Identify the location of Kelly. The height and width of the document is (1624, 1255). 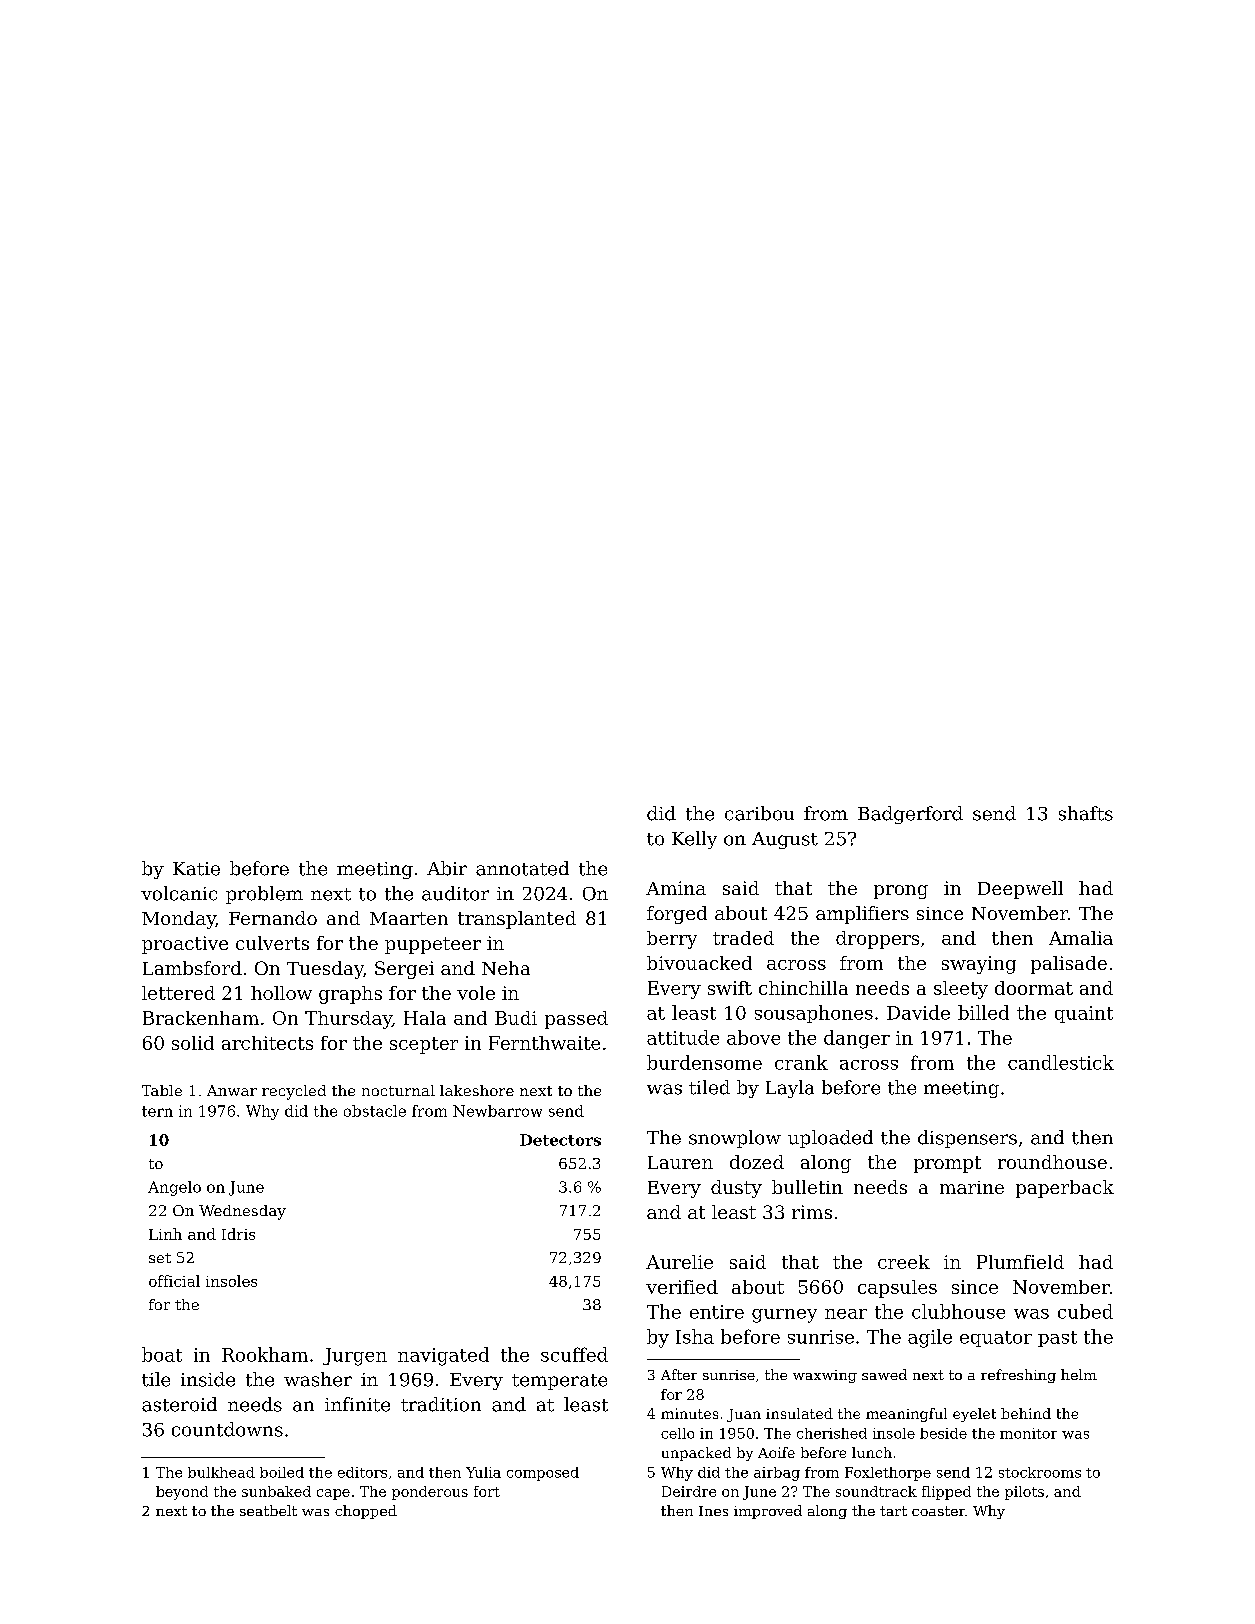
(694, 840).
